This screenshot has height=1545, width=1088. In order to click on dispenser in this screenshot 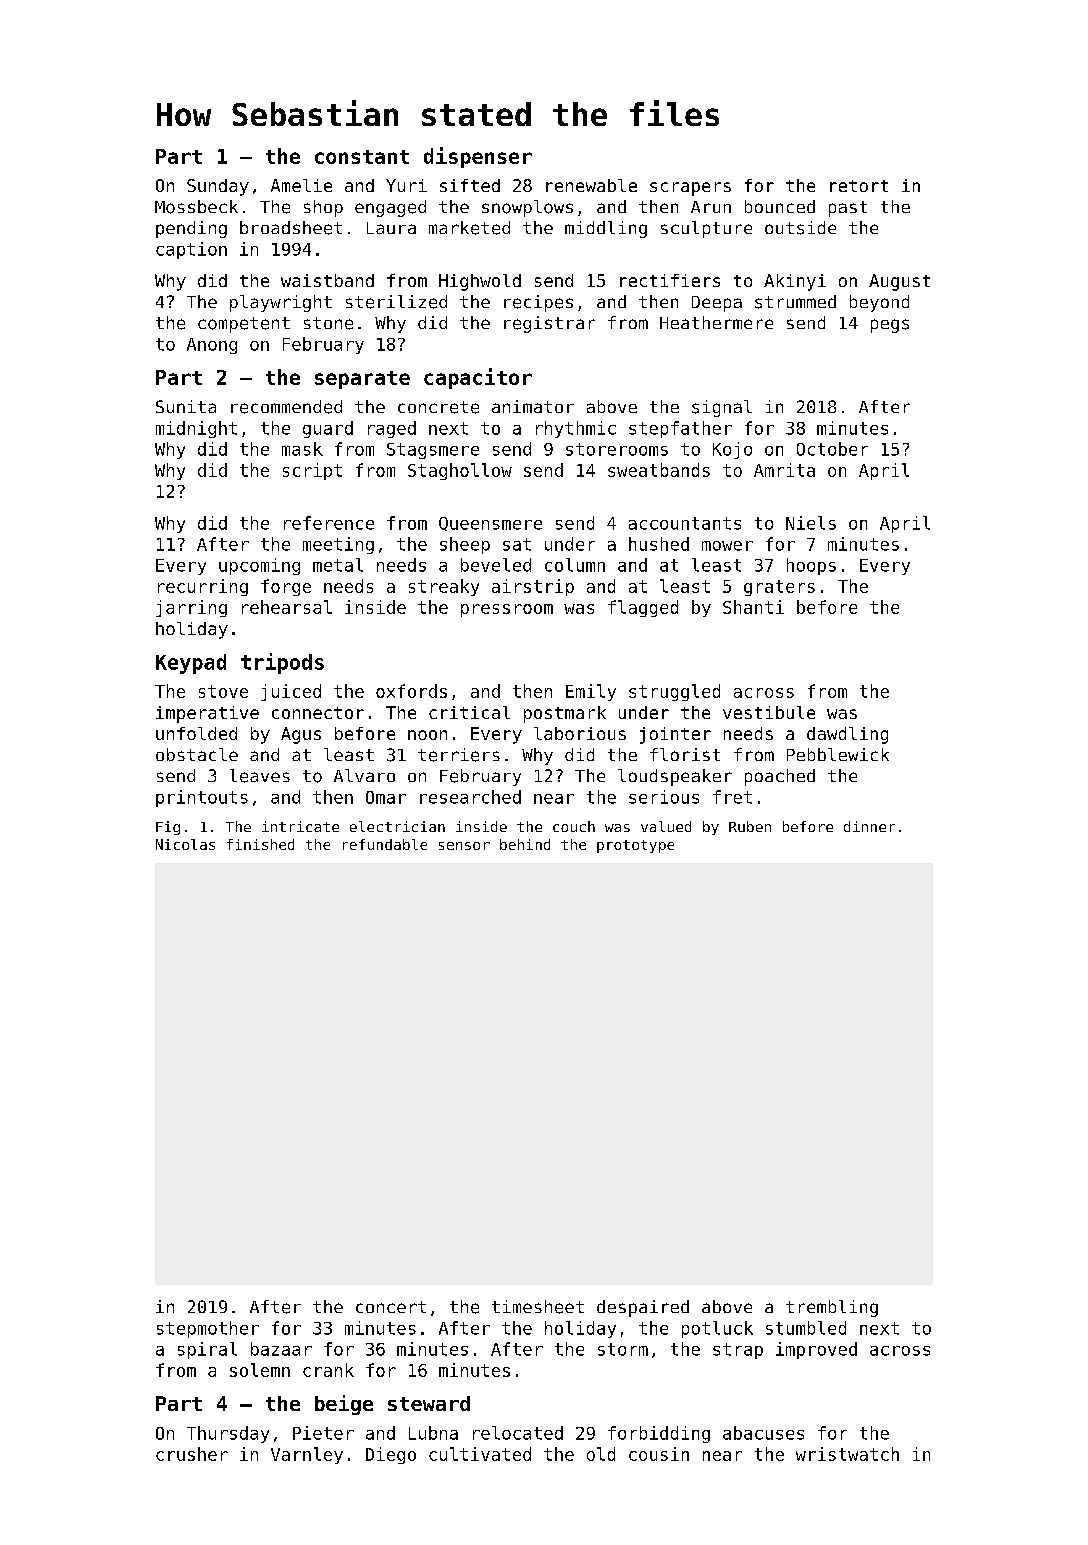, I will do `click(478, 157)`.
